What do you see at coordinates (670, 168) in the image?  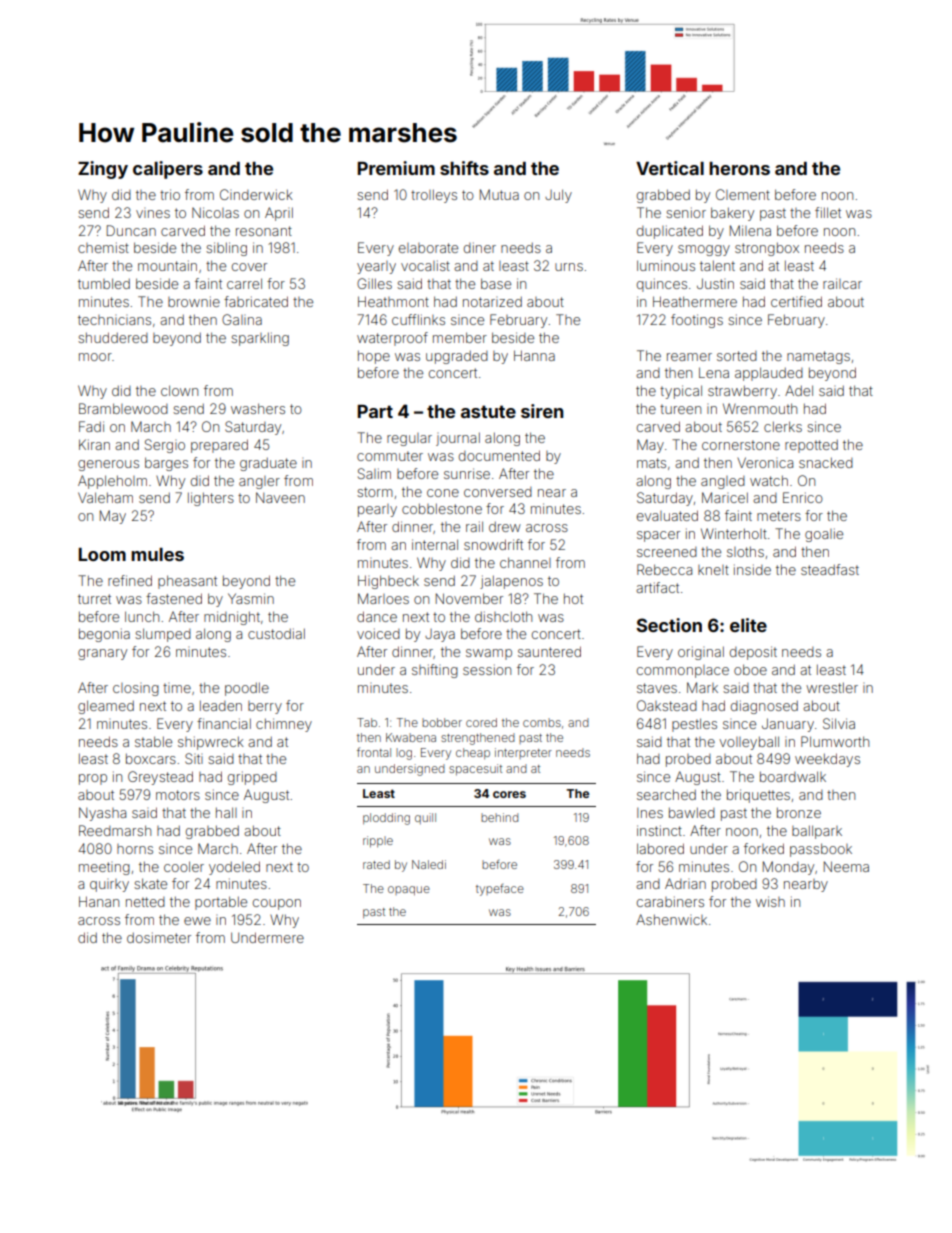 I see `Vertical` at bounding box center [670, 168].
